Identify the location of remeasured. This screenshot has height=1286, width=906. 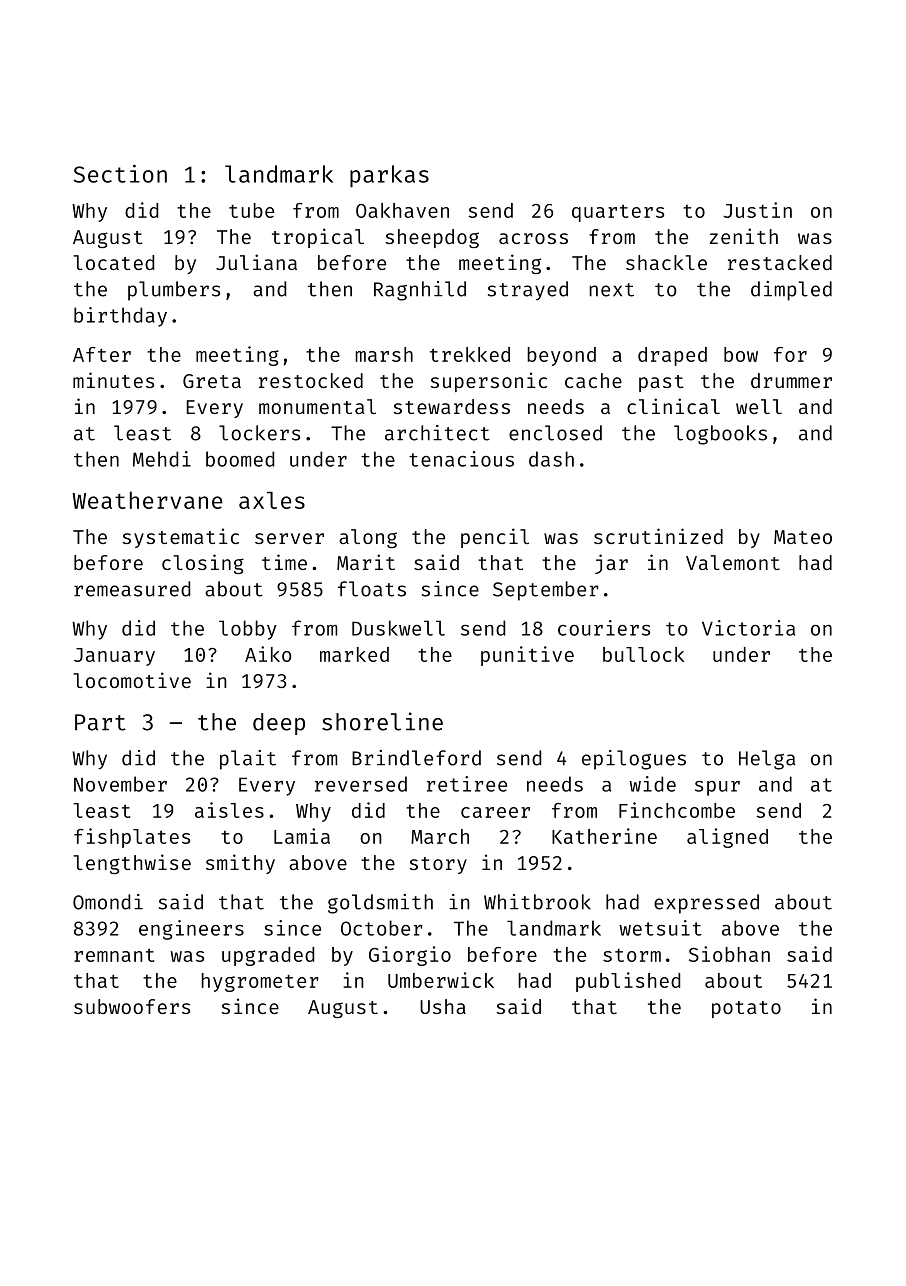
(132, 589).
